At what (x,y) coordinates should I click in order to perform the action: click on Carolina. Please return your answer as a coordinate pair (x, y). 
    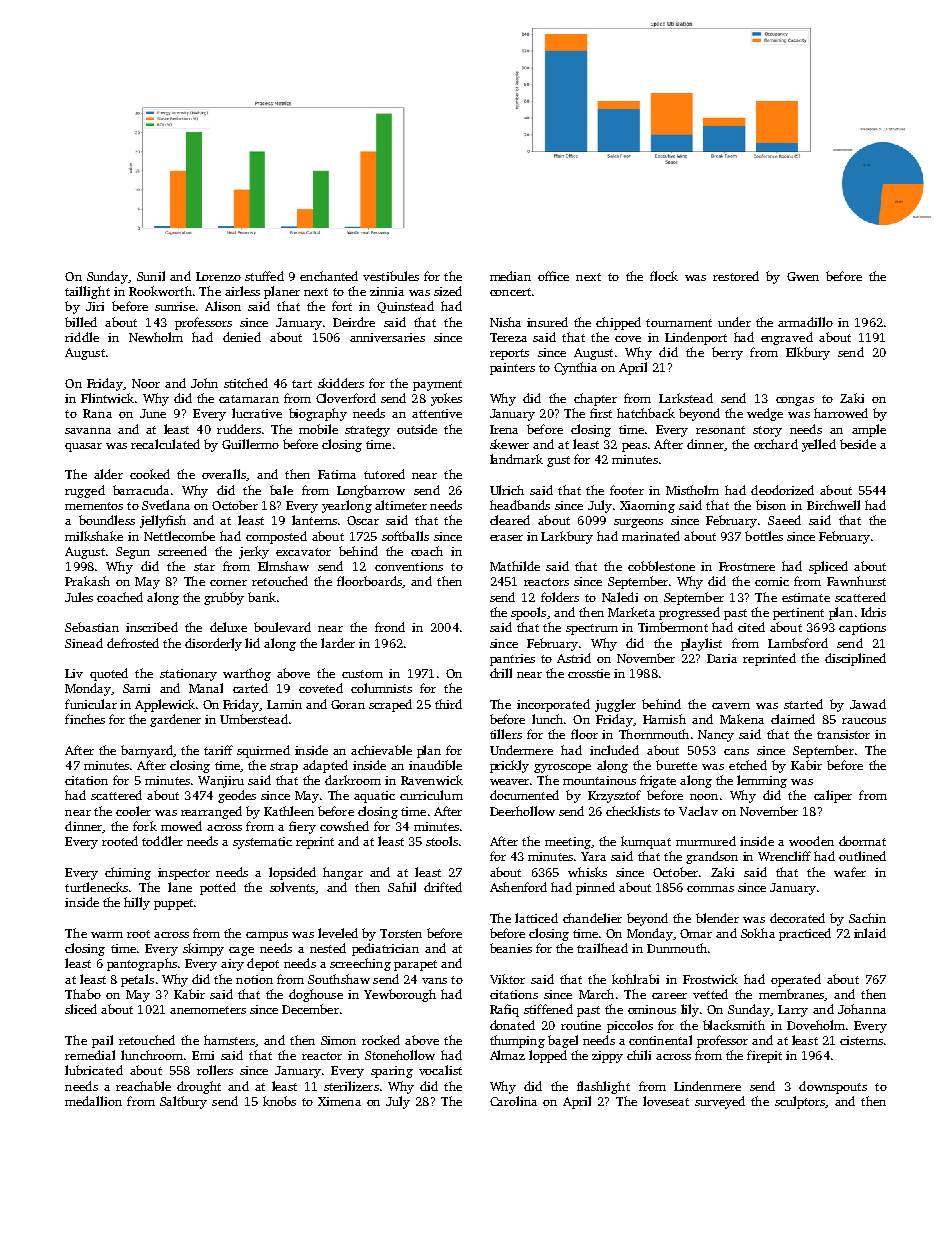
    Looking at the image, I should click on (513, 1101).
